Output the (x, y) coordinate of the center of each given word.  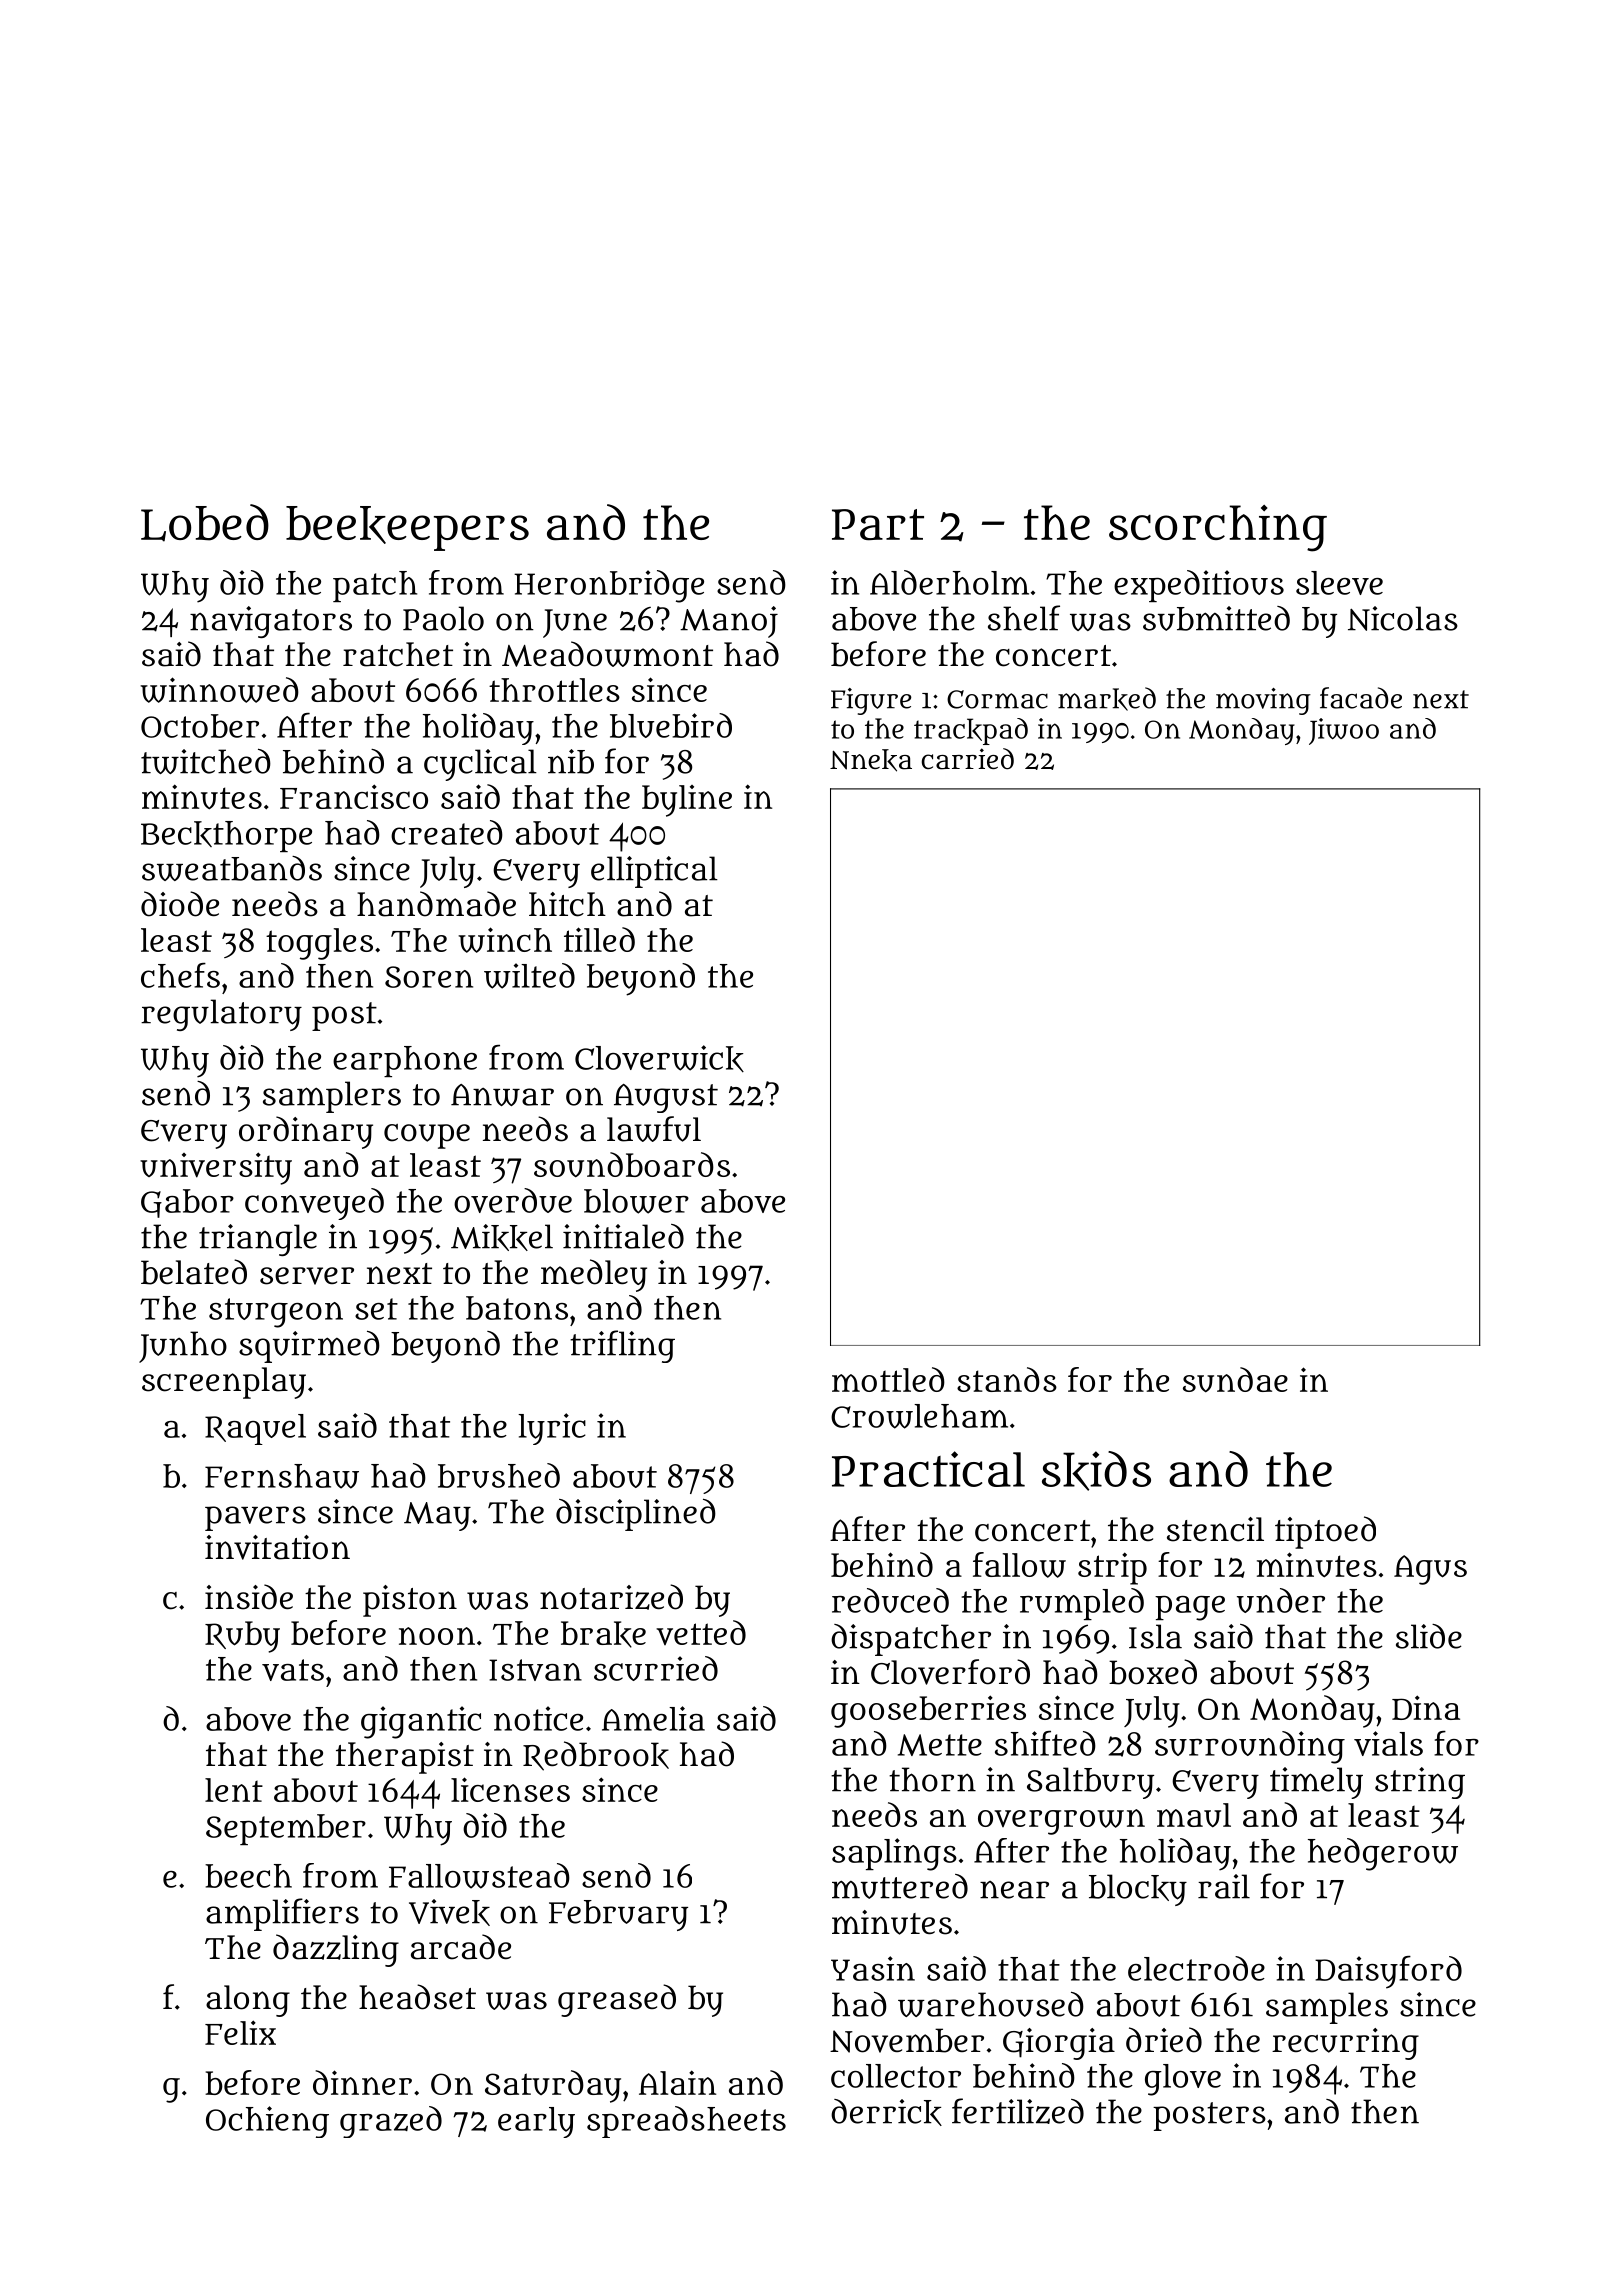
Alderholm (949, 582)
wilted (529, 976)
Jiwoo (1344, 731)
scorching (1218, 528)
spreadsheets (686, 2122)
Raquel (255, 1429)
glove (1183, 2080)
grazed (391, 2122)
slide (1429, 1636)
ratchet (398, 654)
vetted (701, 1632)
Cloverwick (659, 1058)
